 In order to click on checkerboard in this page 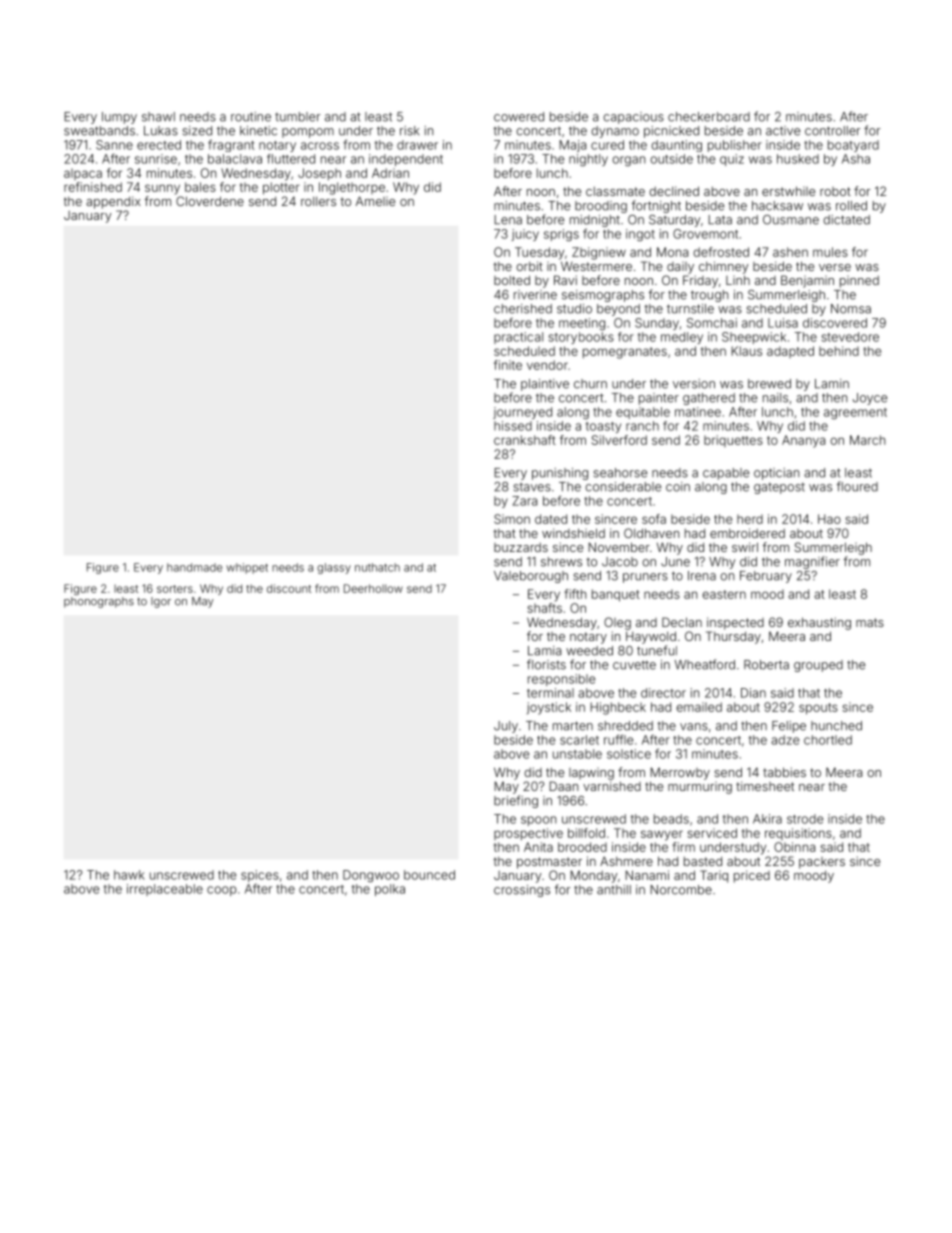, I will do `click(709, 117)`.
